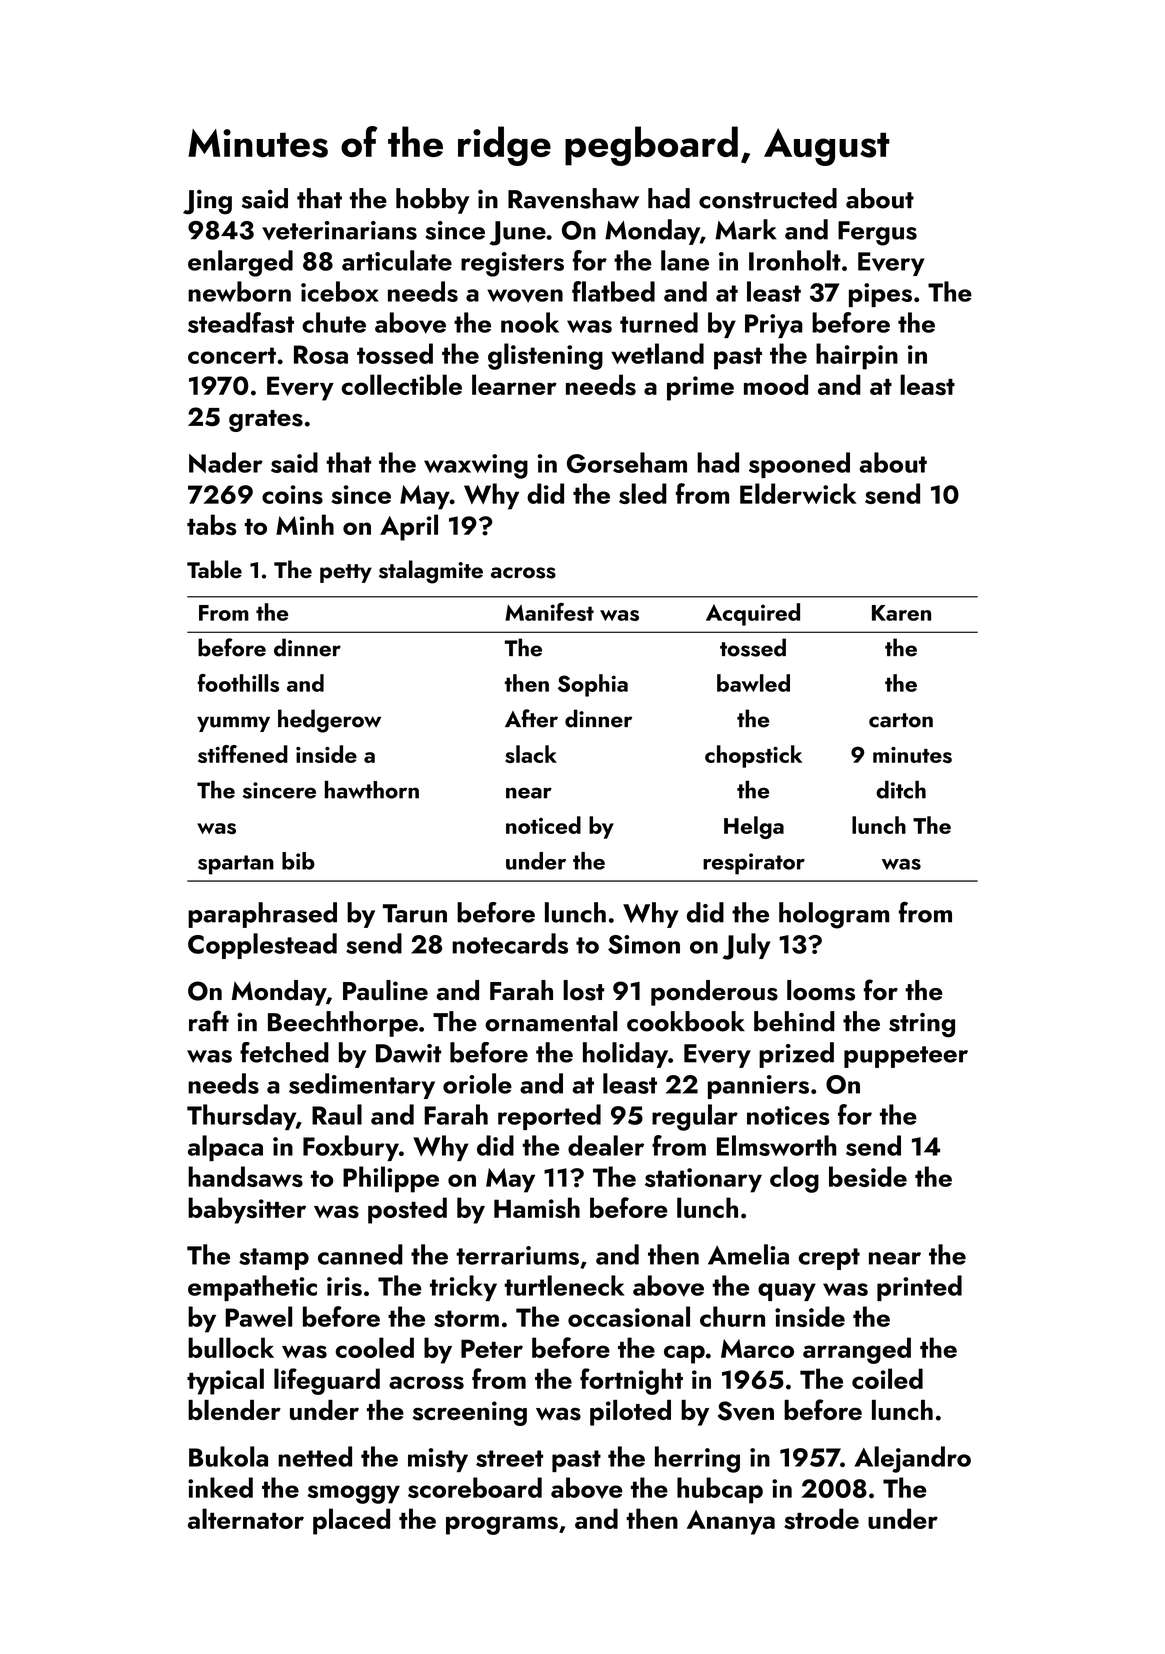  What do you see at coordinates (877, 233) in the screenshot?
I see `Fergus` at bounding box center [877, 233].
